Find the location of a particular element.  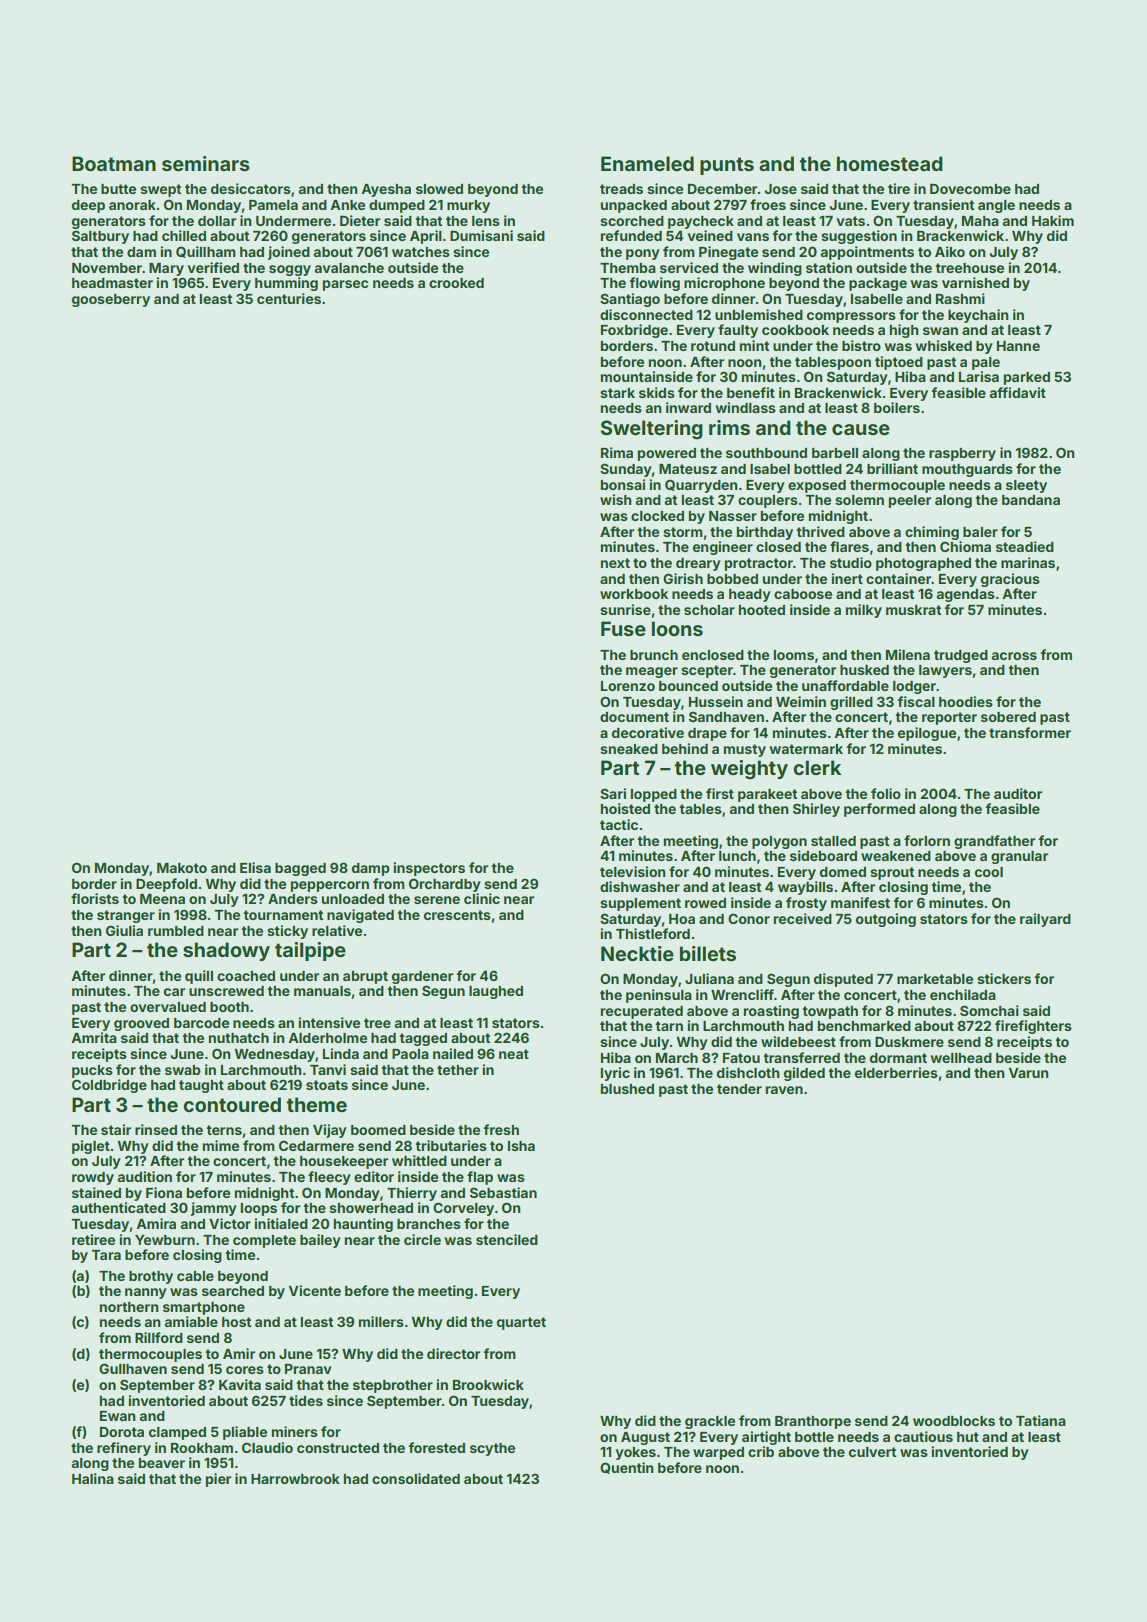

taught is located at coordinates (201, 1086).
